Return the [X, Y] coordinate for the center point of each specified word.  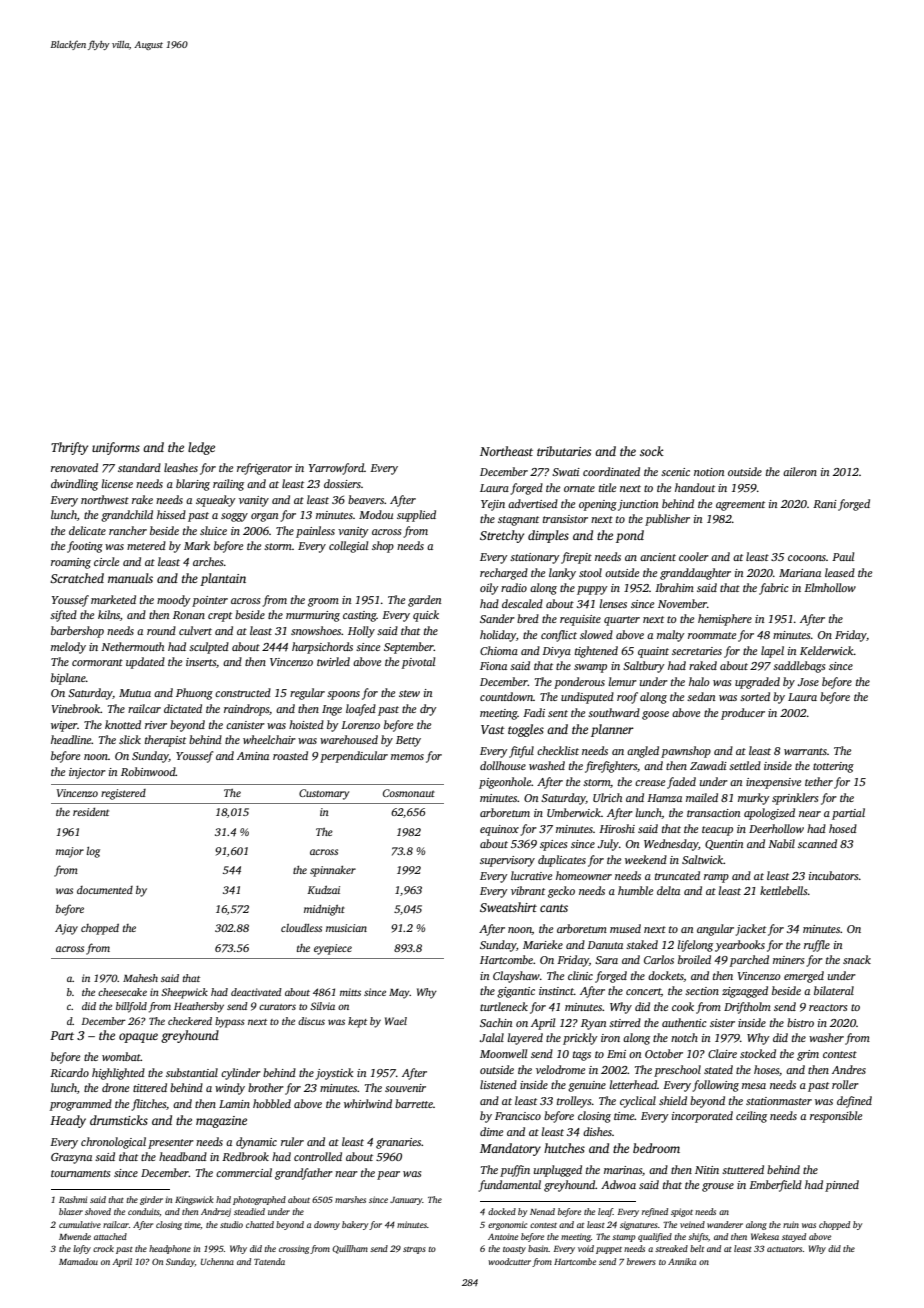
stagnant [518, 521]
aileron [800, 471]
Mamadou [78, 1261]
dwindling [74, 485]
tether [819, 781]
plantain [223, 579]
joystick [334, 1074]
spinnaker [333, 871]
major [70, 852]
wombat [121, 1056]
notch [684, 1037]
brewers [641, 1261]
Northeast [506, 451]
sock [652, 451]
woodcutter [509, 1261]
